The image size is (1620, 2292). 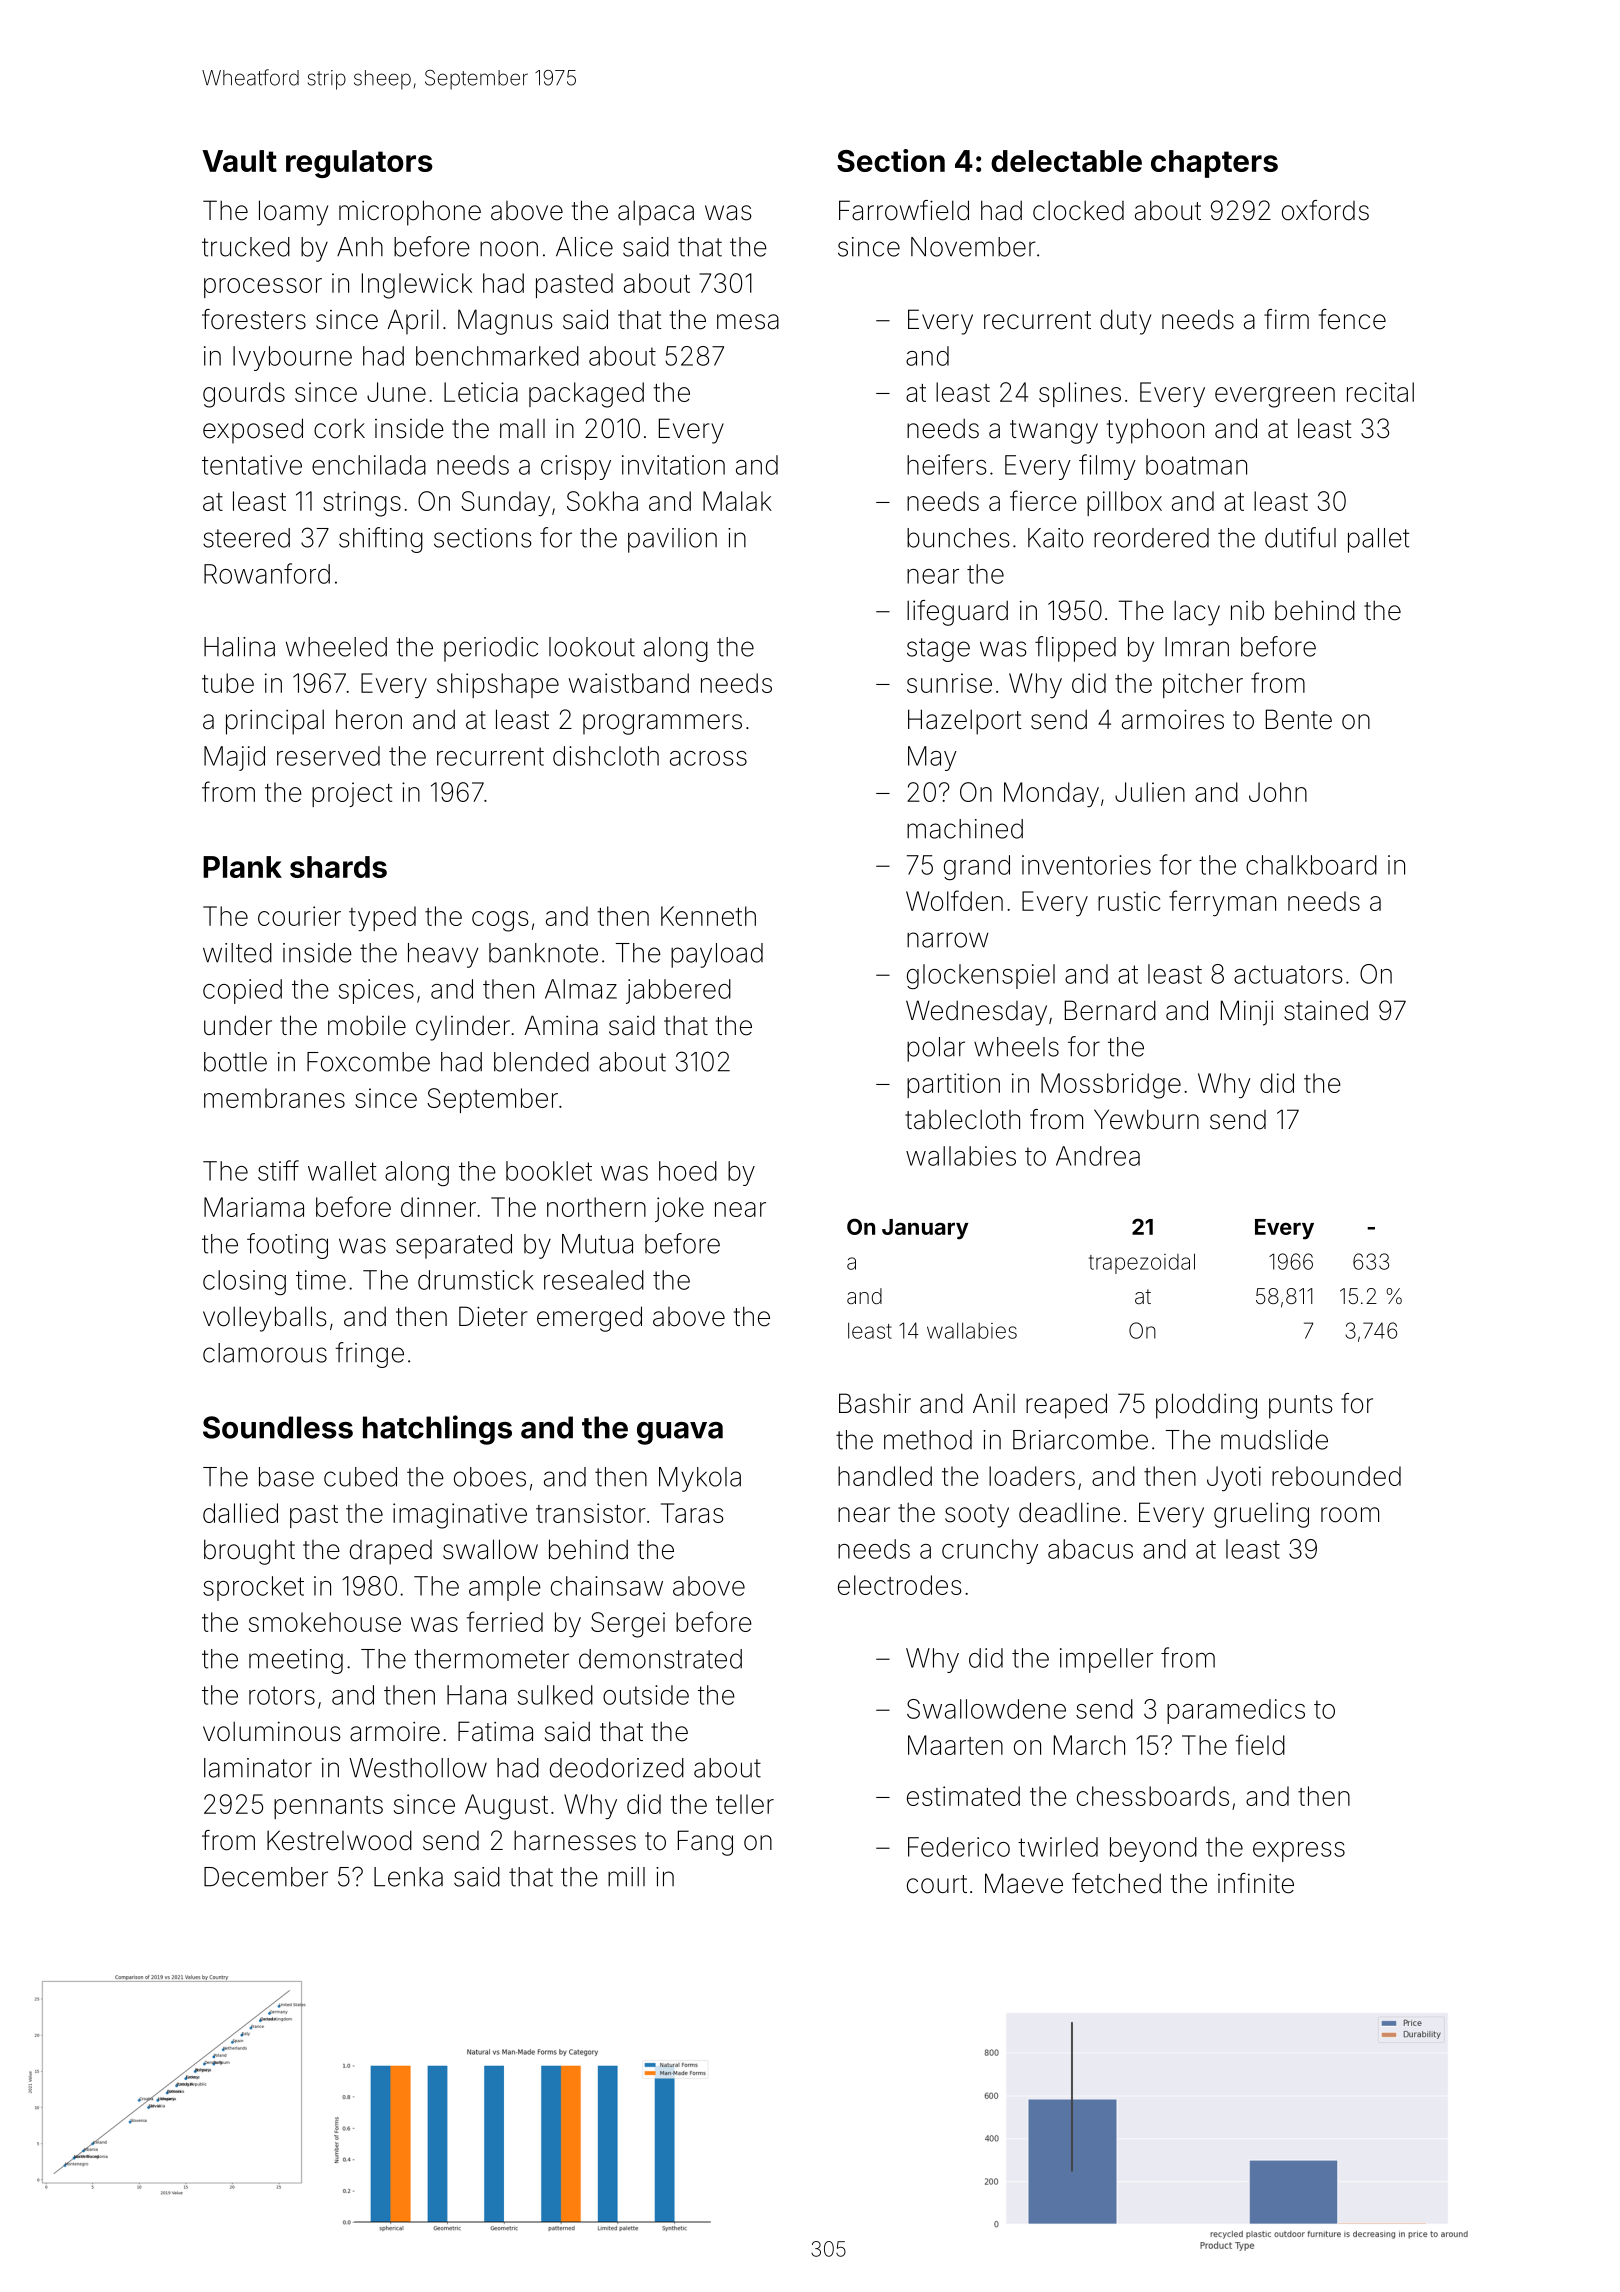 What do you see at coordinates (359, 164) in the page?
I see `regulators` at bounding box center [359, 164].
